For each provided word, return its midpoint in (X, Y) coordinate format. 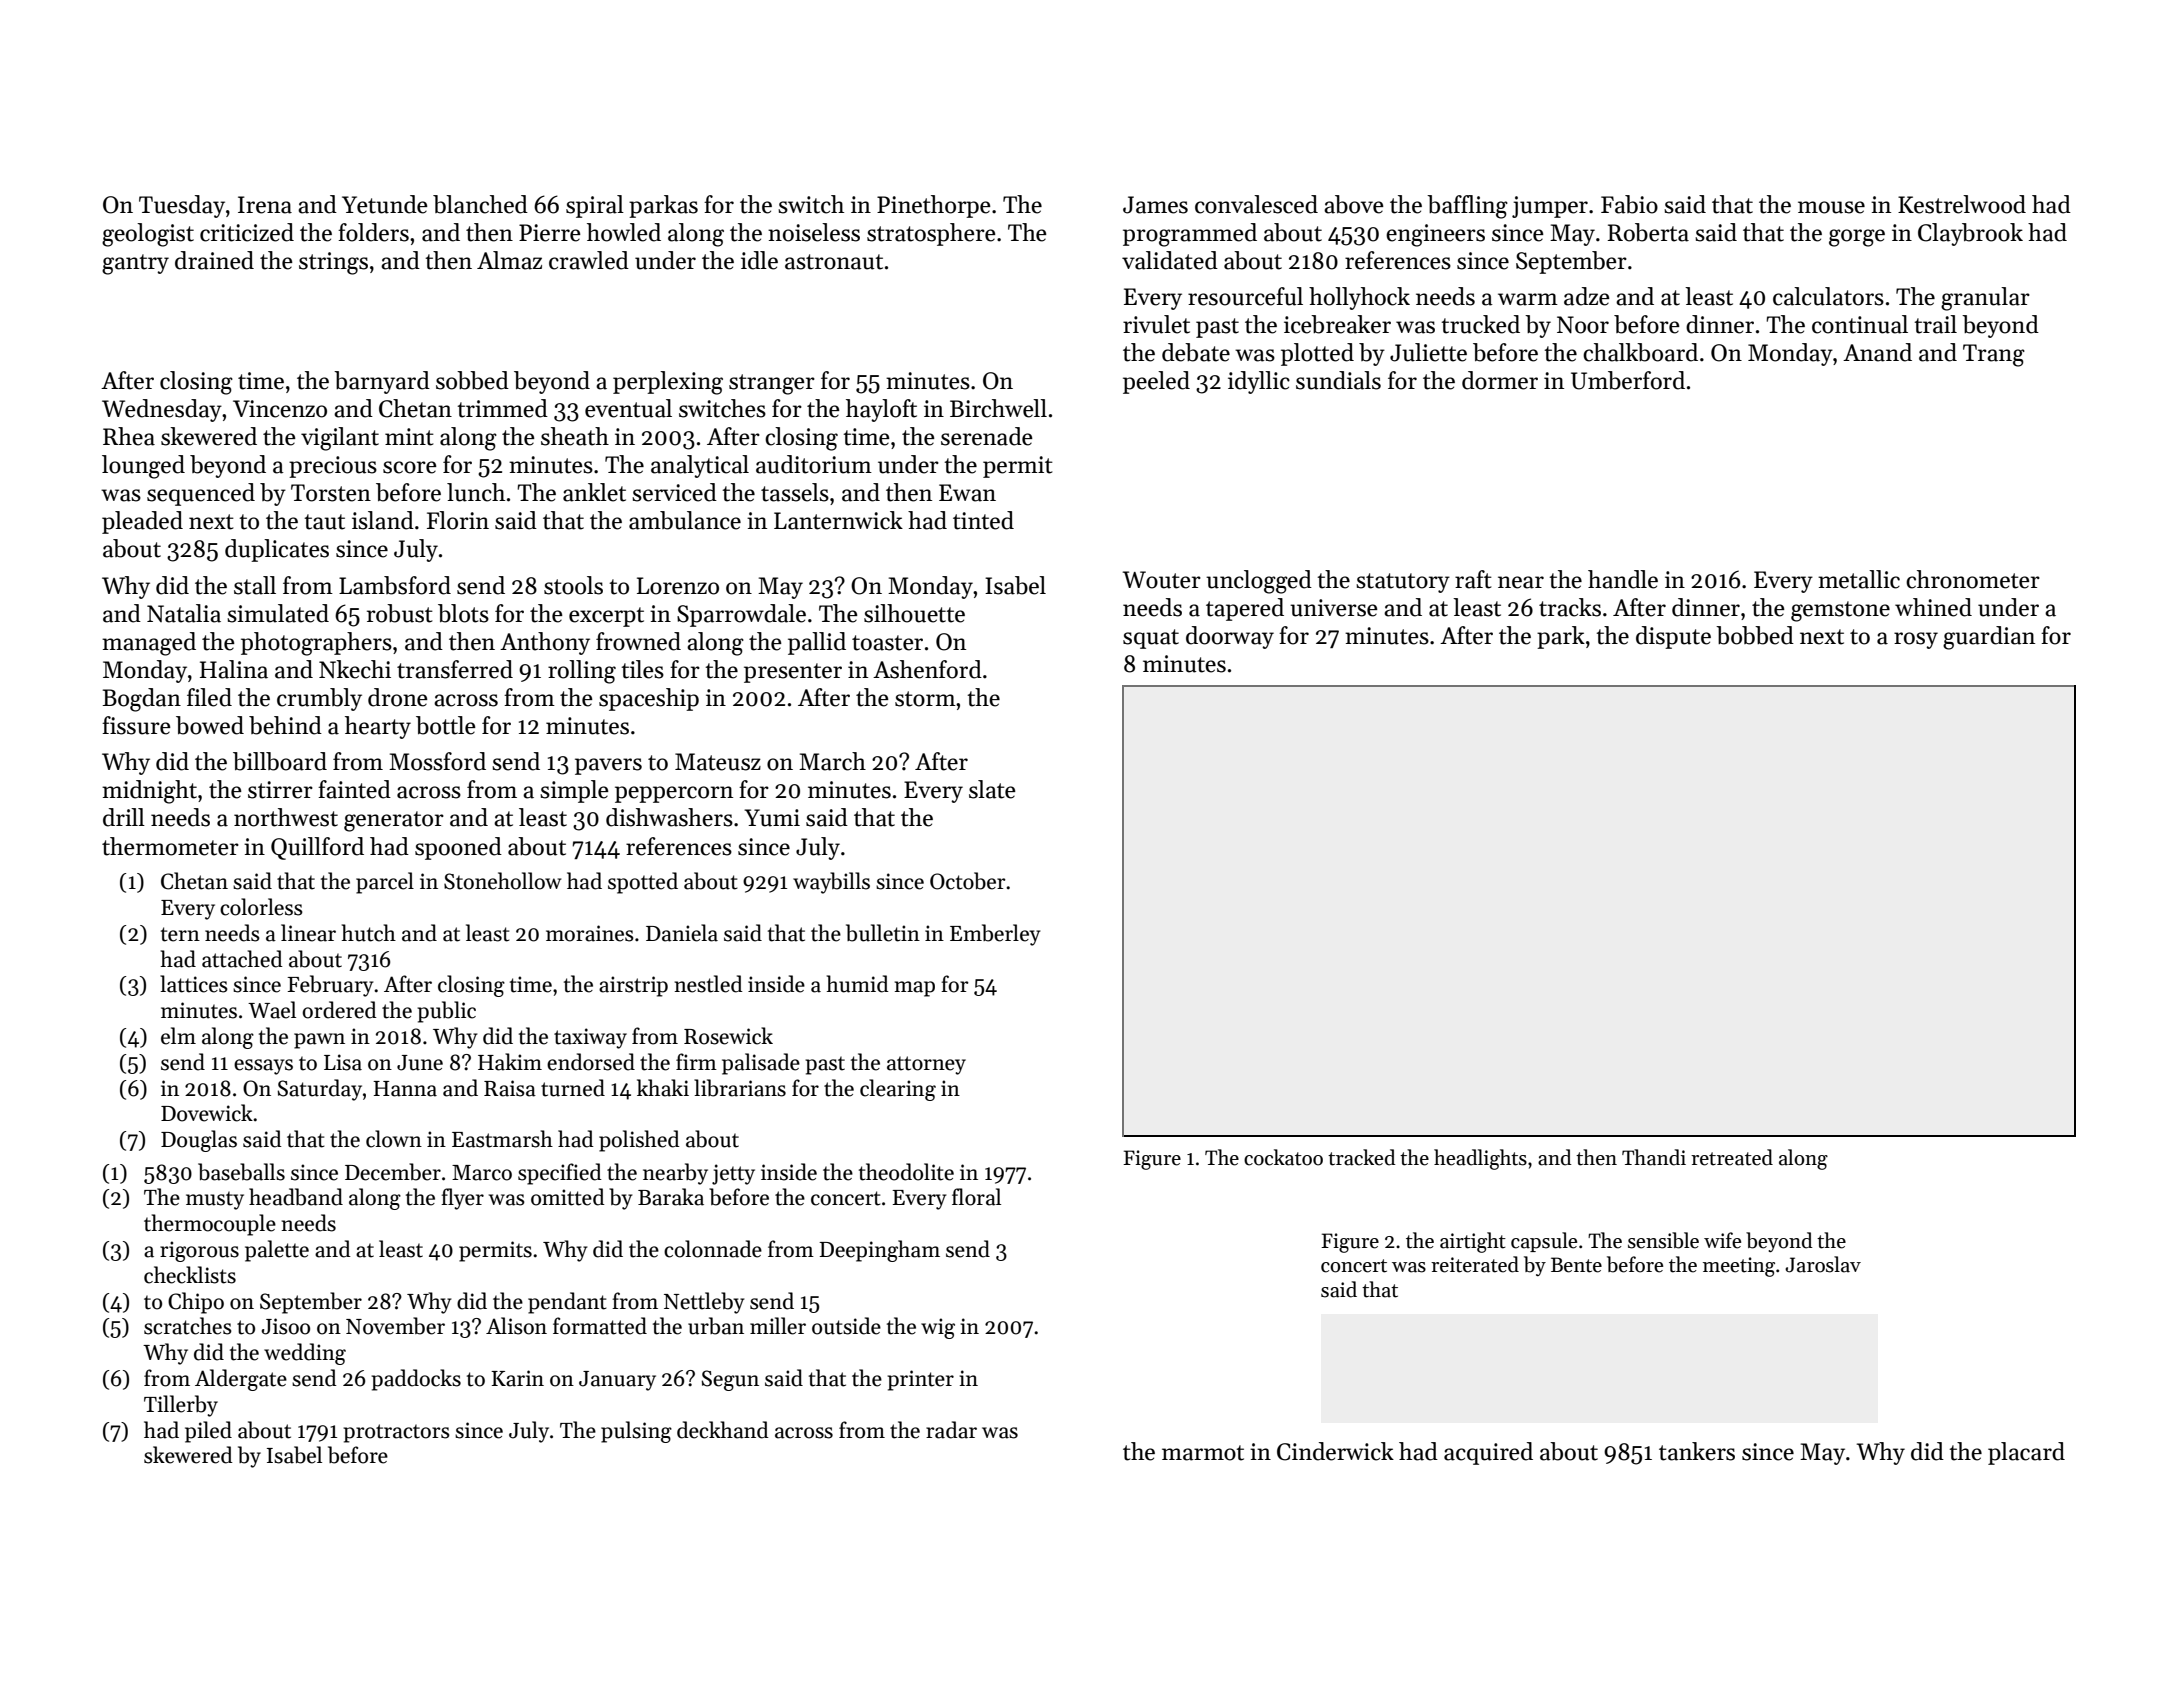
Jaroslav (1823, 1264)
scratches (188, 1326)
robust (400, 613)
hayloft (881, 410)
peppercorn (674, 794)
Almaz (509, 260)
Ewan (967, 493)
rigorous (199, 1251)
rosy (1916, 640)
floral (976, 1197)
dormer (1500, 380)
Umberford (1628, 380)
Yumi (772, 818)
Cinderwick (1335, 1451)
